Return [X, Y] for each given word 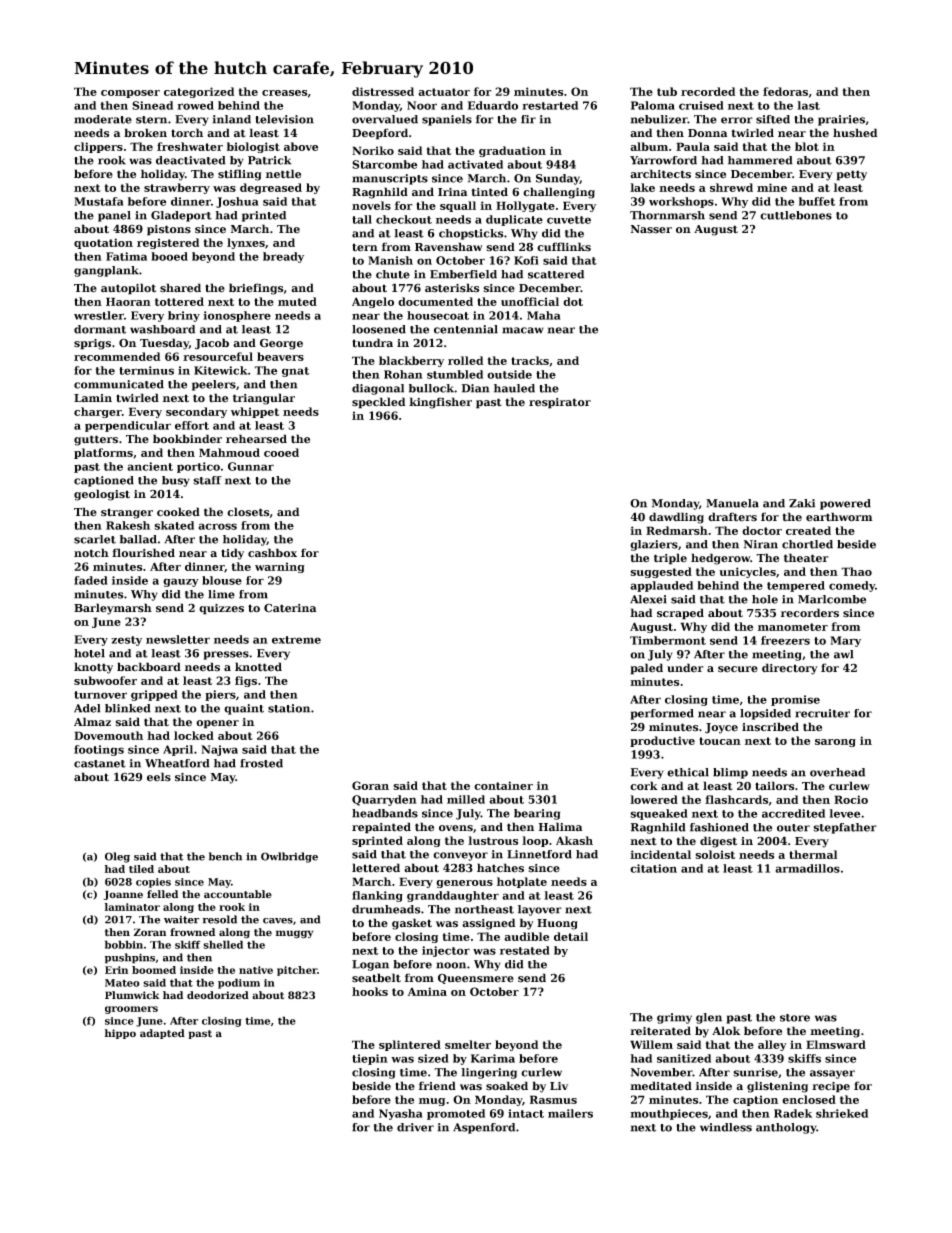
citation [653, 868]
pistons [169, 230]
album [649, 146]
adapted [162, 1034]
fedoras [785, 91]
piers [220, 695]
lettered [376, 868]
